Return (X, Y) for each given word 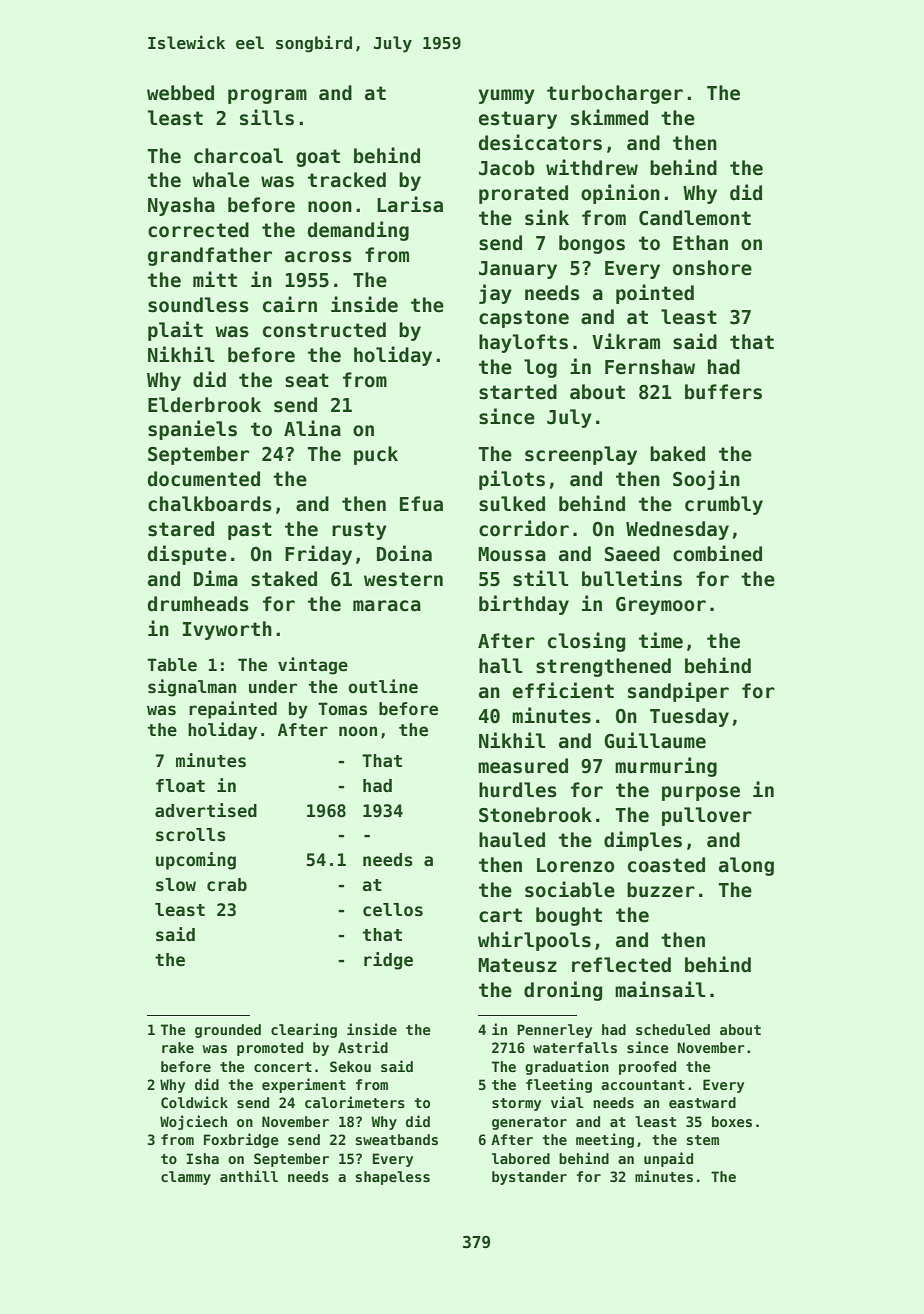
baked (677, 454)
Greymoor (661, 606)
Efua (421, 504)
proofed (647, 1068)
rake (178, 1047)
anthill (249, 1176)
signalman (192, 688)
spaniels (192, 430)
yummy (507, 96)
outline (383, 686)
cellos (393, 910)
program (267, 96)
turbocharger (615, 94)
